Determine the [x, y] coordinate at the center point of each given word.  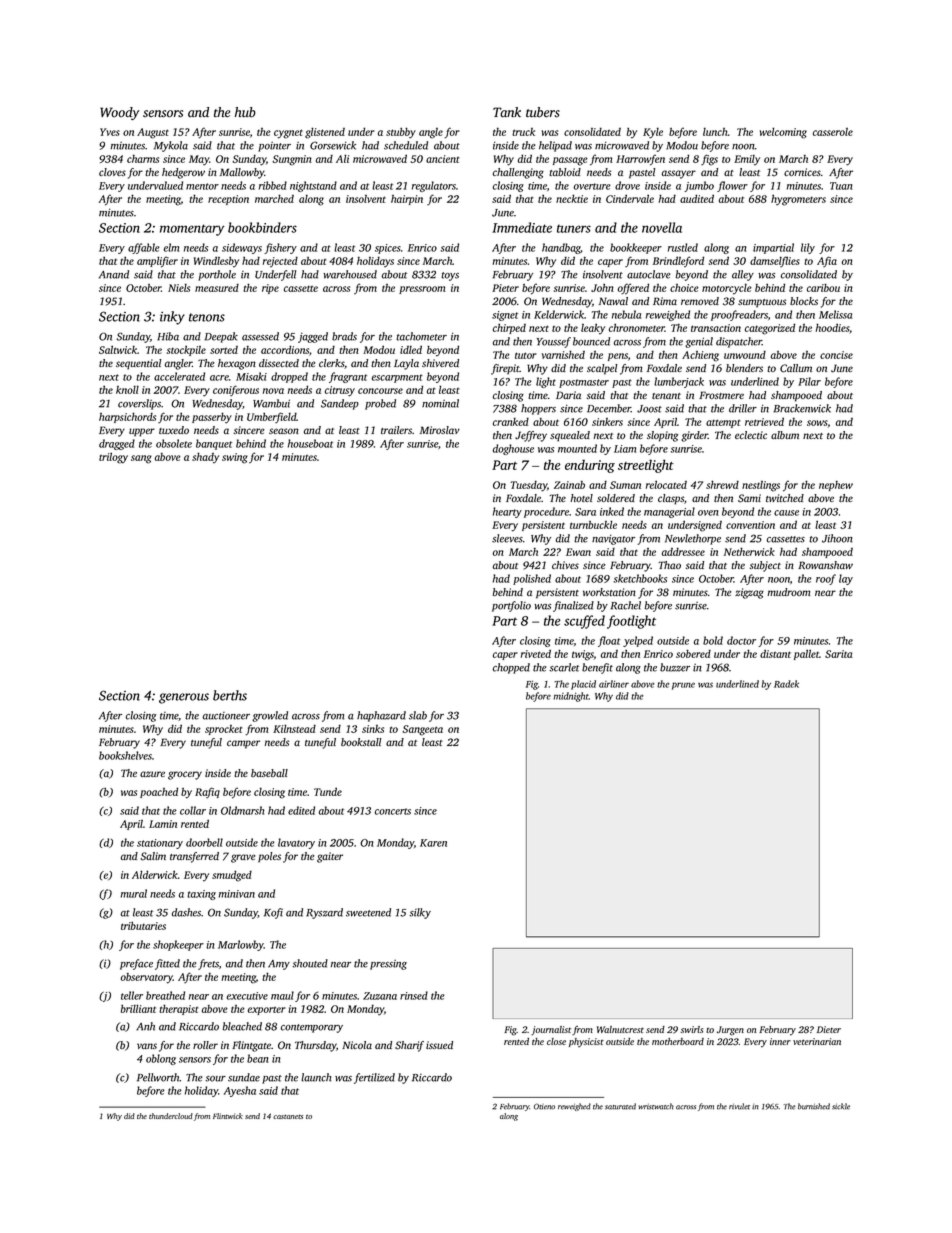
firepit [505, 369]
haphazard [381, 716]
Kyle [653, 133]
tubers [543, 112]
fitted [167, 964]
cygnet [288, 134]
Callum [796, 368]
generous [184, 698]
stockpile [186, 350]
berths [230, 695]
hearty [507, 512]
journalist [551, 1031]
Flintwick [228, 1116]
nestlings [761, 486]
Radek [786, 684]
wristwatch [656, 1106]
